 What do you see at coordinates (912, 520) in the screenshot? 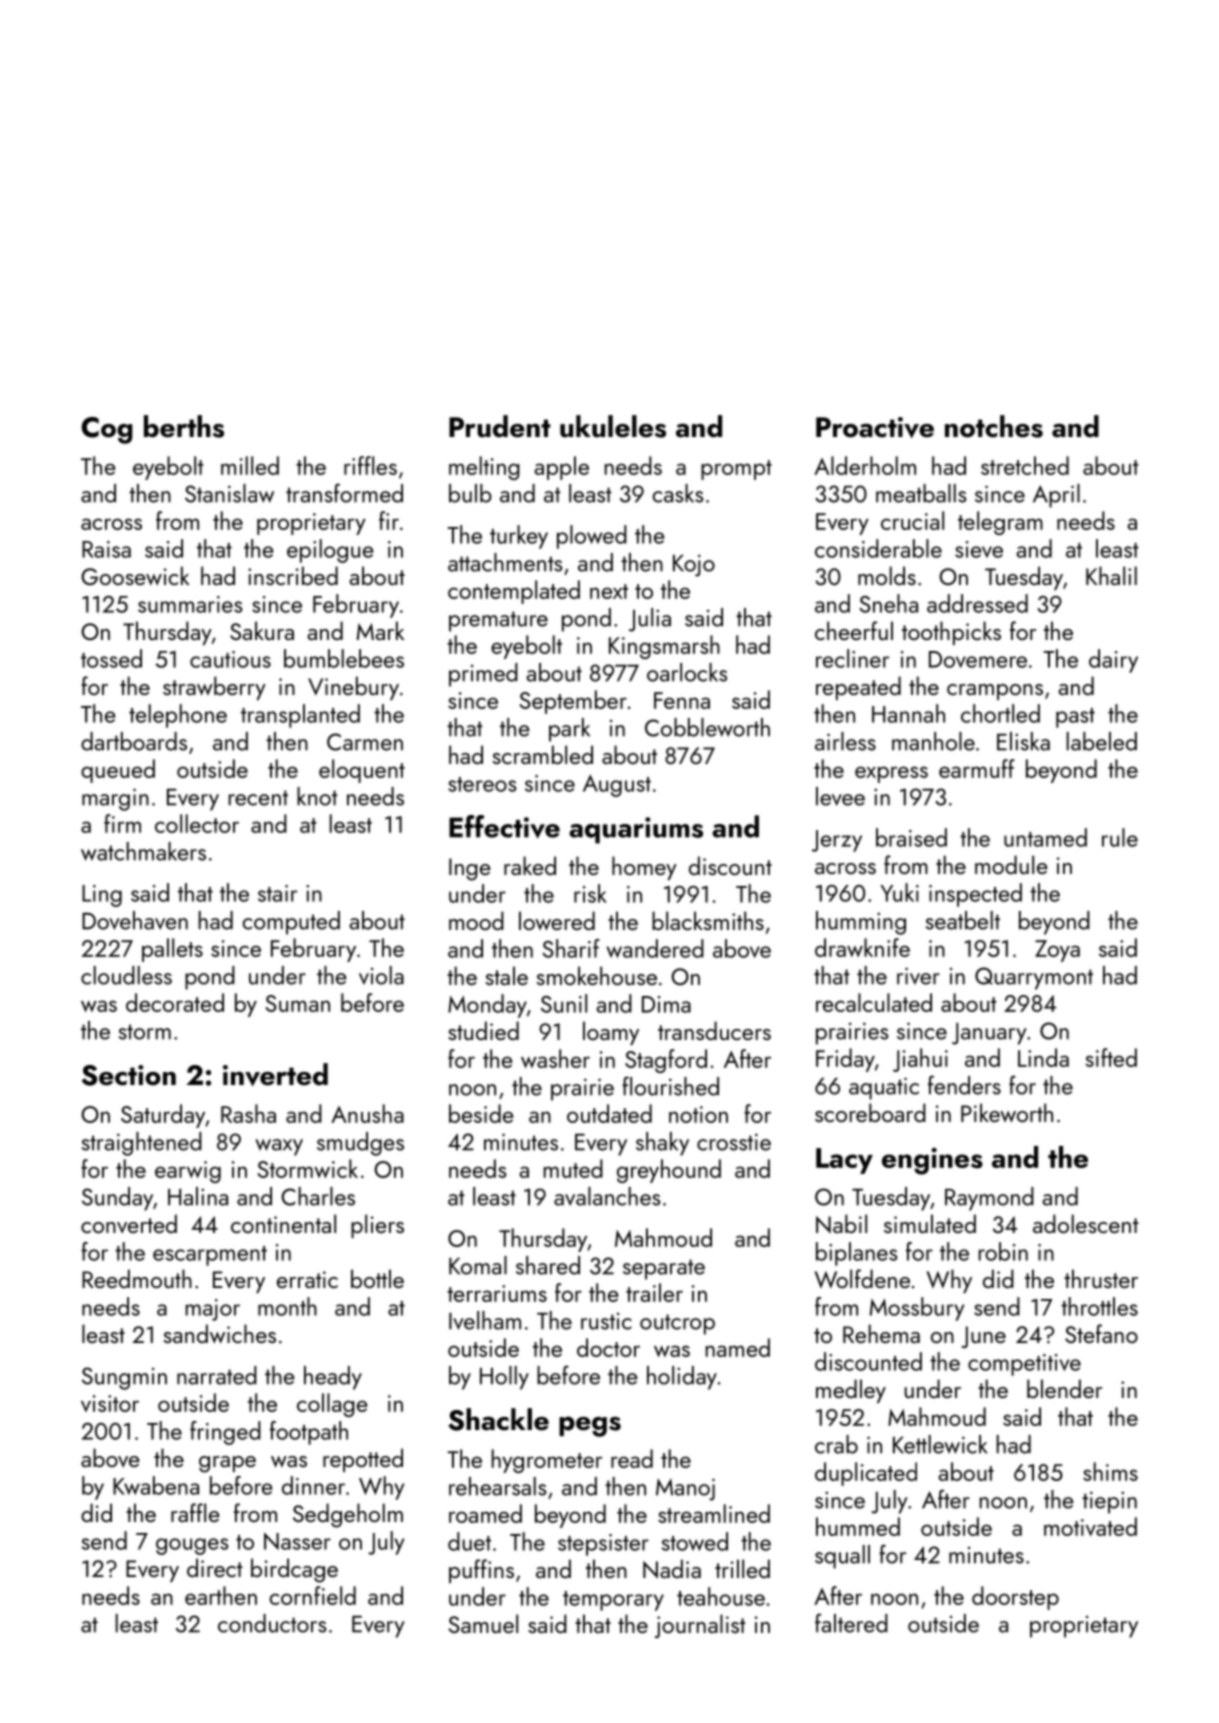
I see `crucial` at bounding box center [912, 520].
